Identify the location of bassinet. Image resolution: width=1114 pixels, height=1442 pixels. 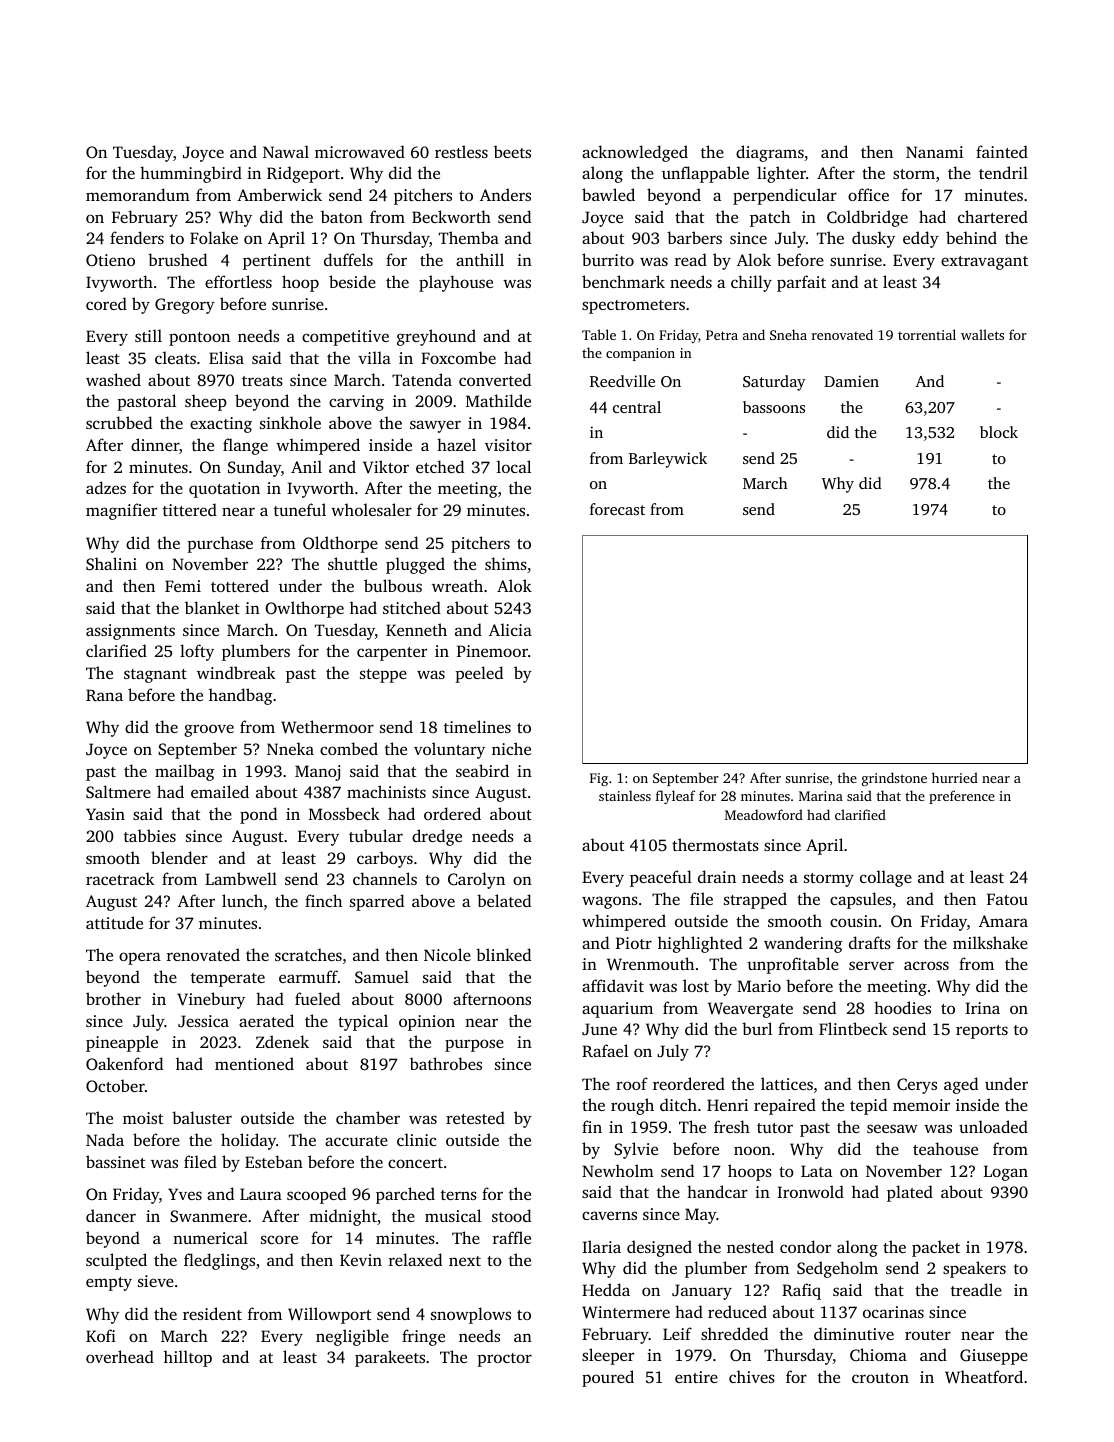
(115, 1161).
